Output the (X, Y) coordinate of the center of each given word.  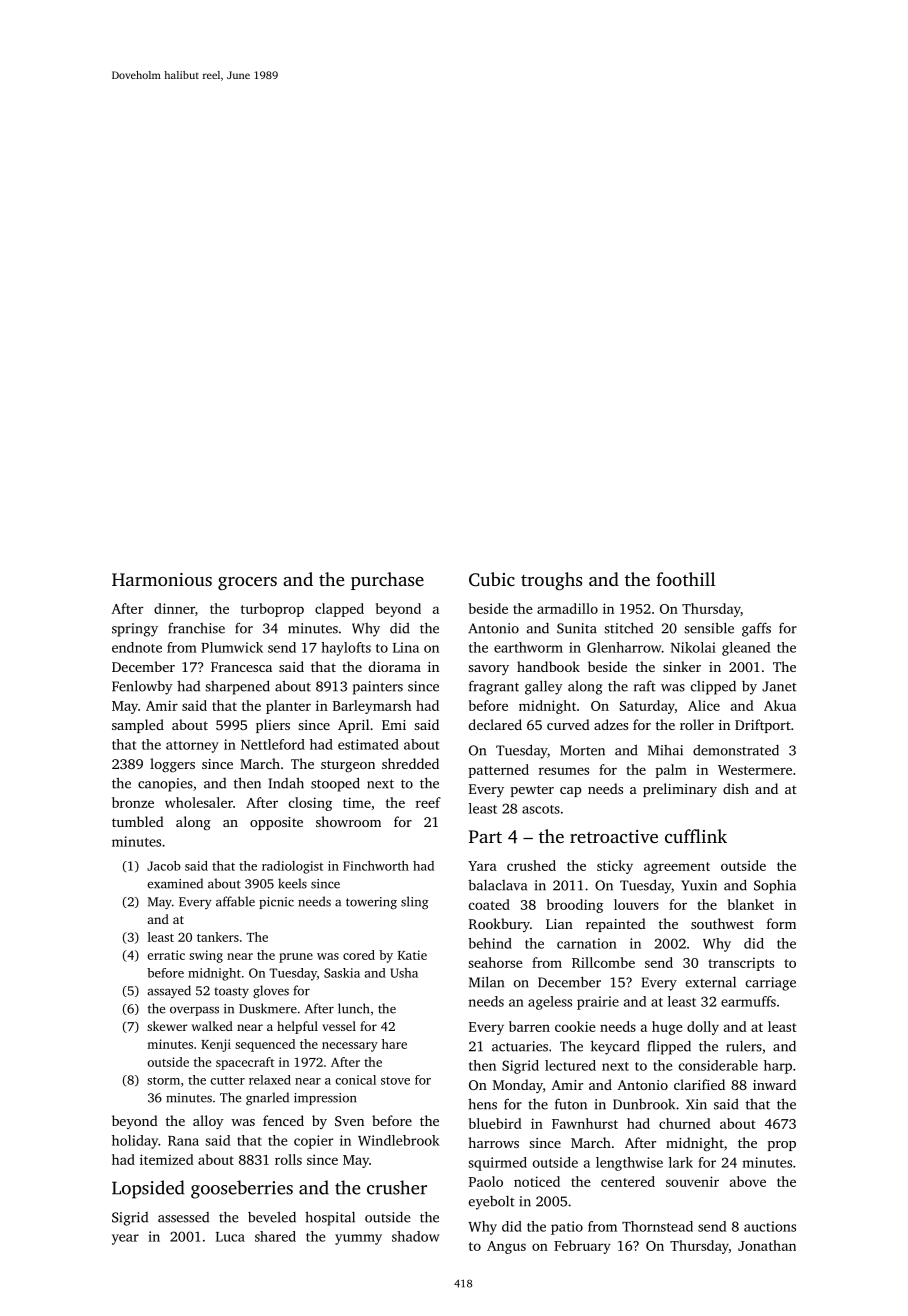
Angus (506, 1247)
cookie (575, 1026)
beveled (272, 1217)
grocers (247, 583)
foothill (685, 579)
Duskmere (268, 1008)
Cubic (492, 579)
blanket (751, 904)
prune (296, 958)
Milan (486, 982)
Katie (412, 955)
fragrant (494, 687)
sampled (138, 726)
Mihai (665, 750)
